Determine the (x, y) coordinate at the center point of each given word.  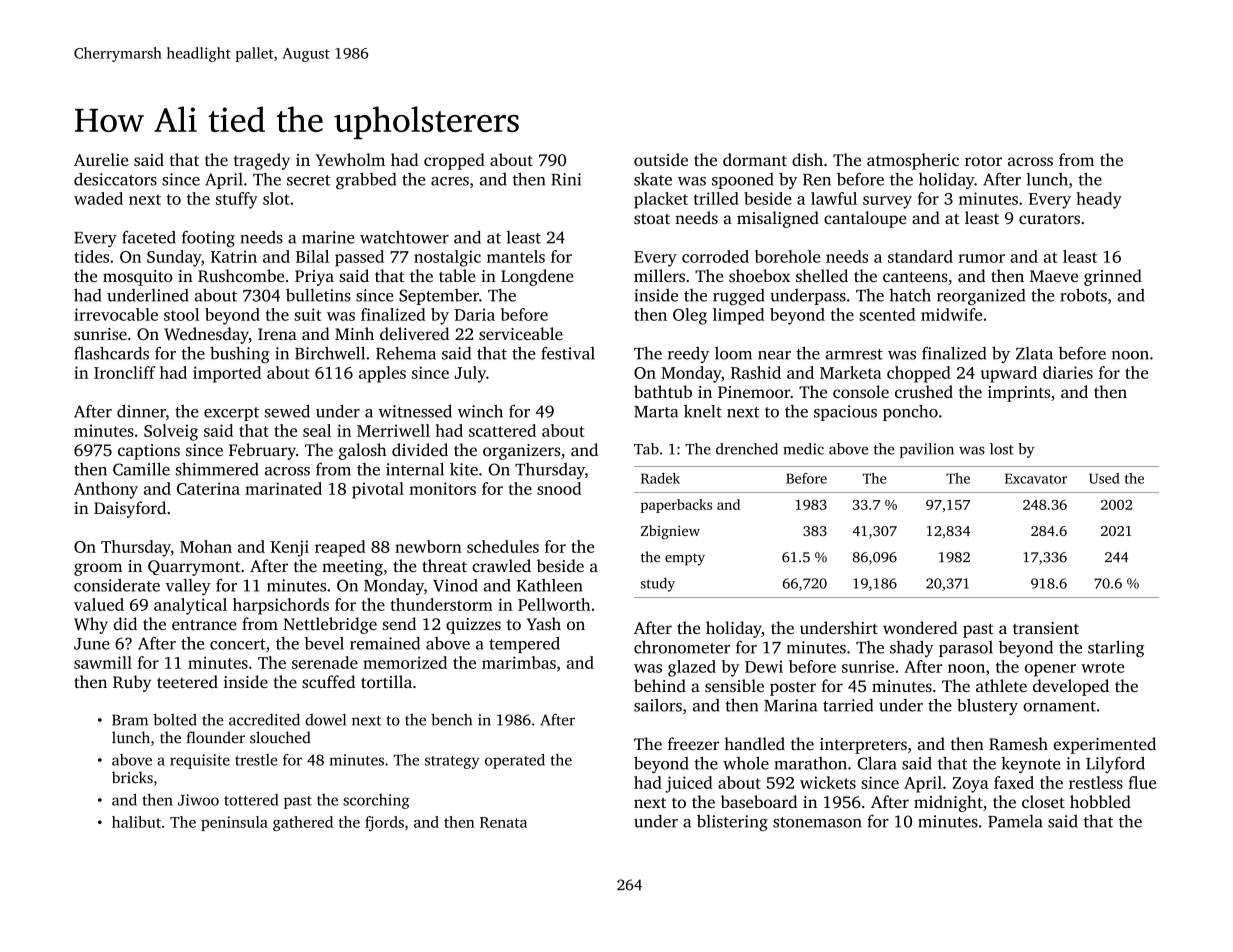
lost (1002, 449)
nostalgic (447, 258)
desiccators (115, 179)
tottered (251, 800)
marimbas (519, 662)
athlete (1001, 685)
